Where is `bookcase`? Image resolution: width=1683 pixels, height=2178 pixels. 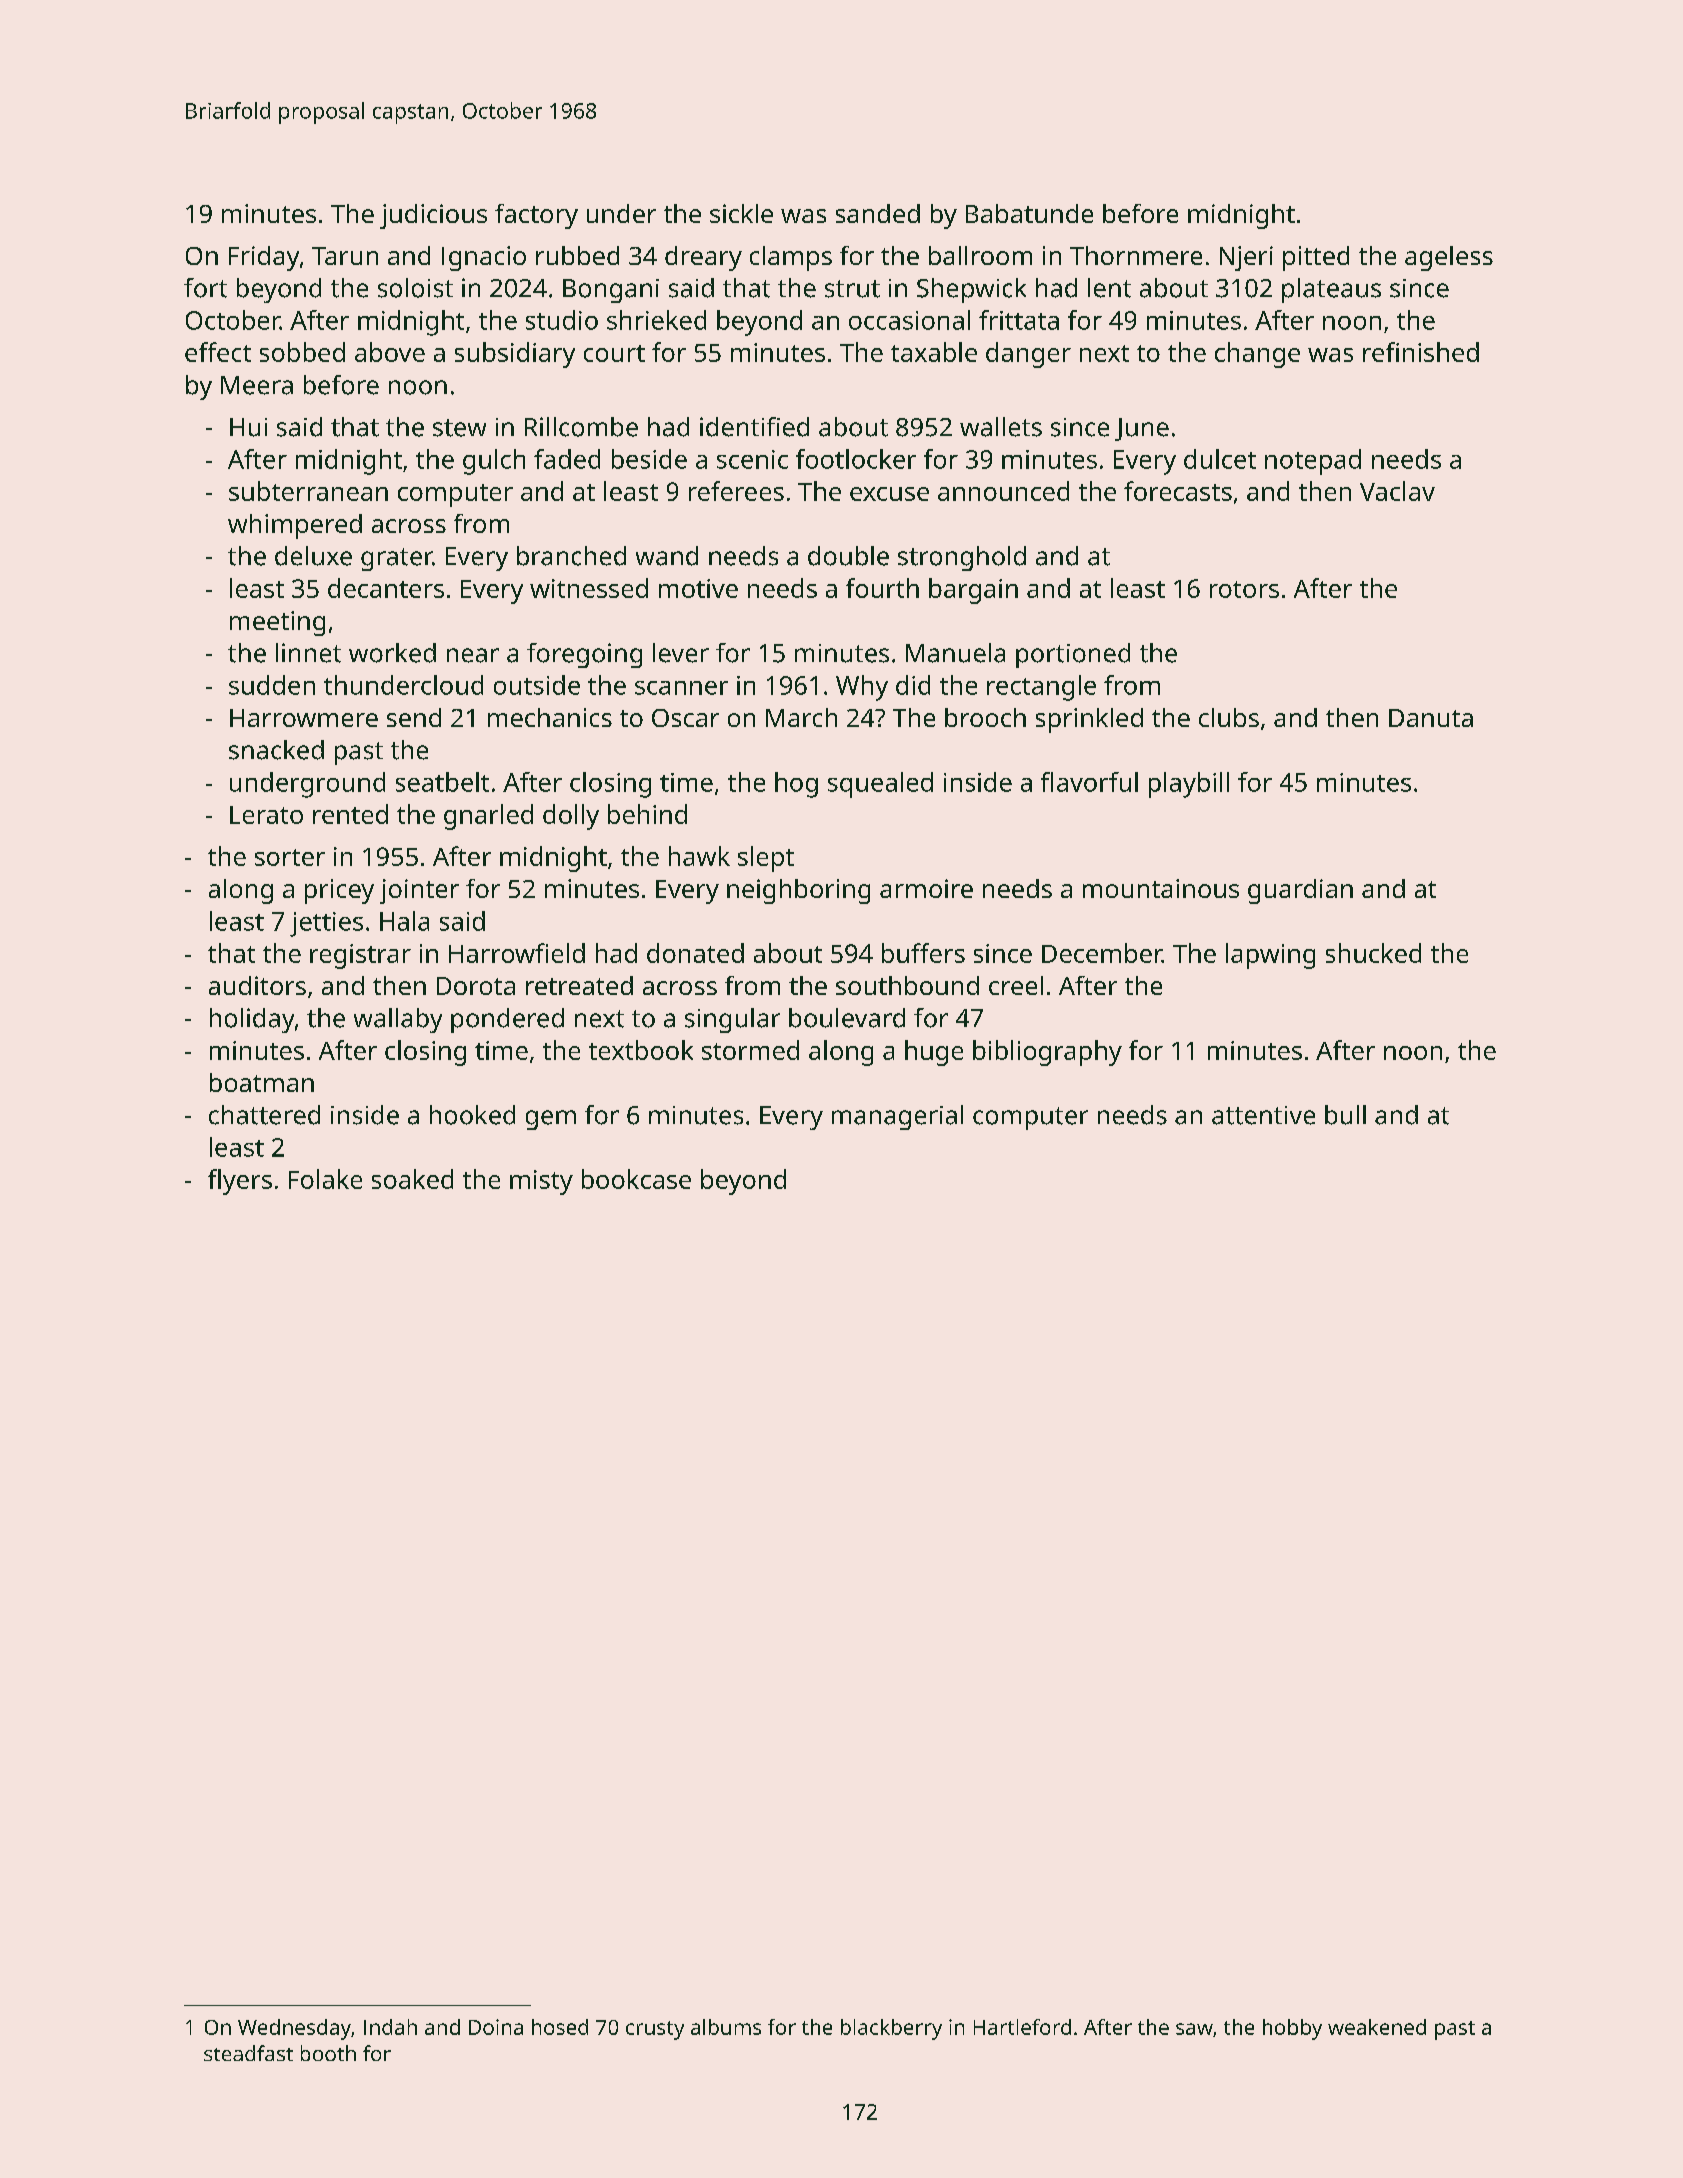
bookcase is located at coordinates (636, 1179).
